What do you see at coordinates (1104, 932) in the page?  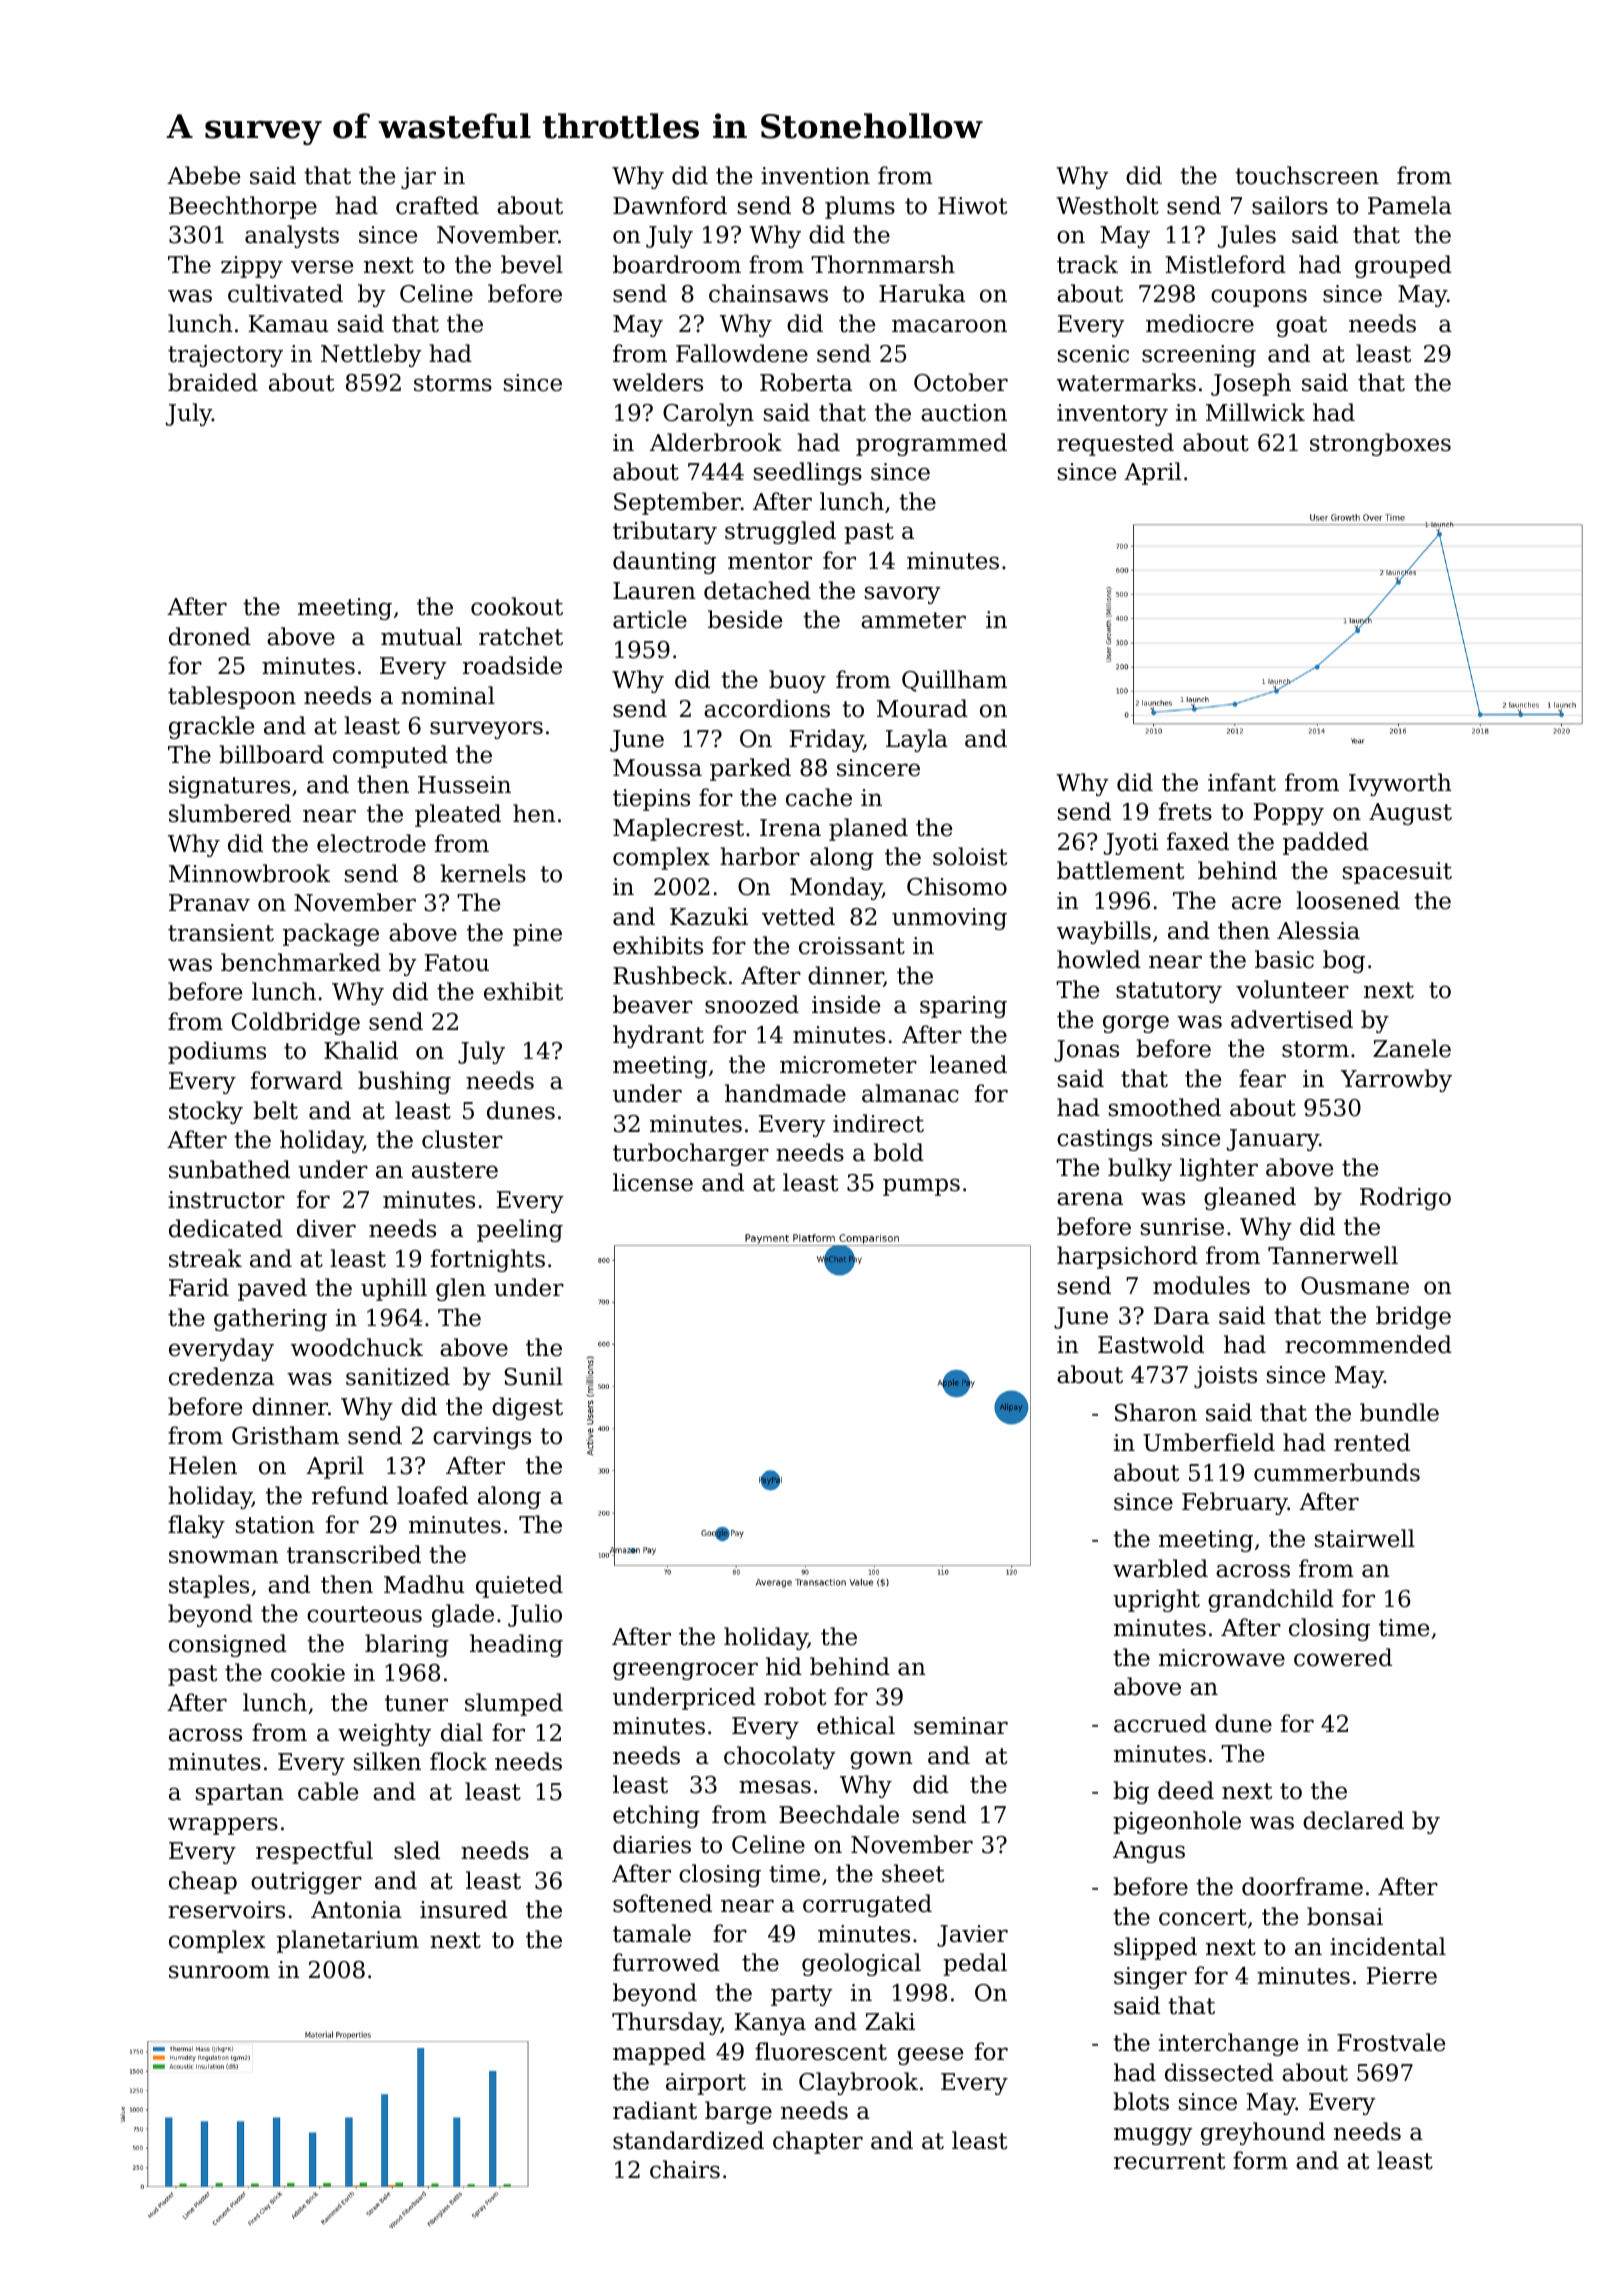 I see `waybills` at bounding box center [1104, 932].
